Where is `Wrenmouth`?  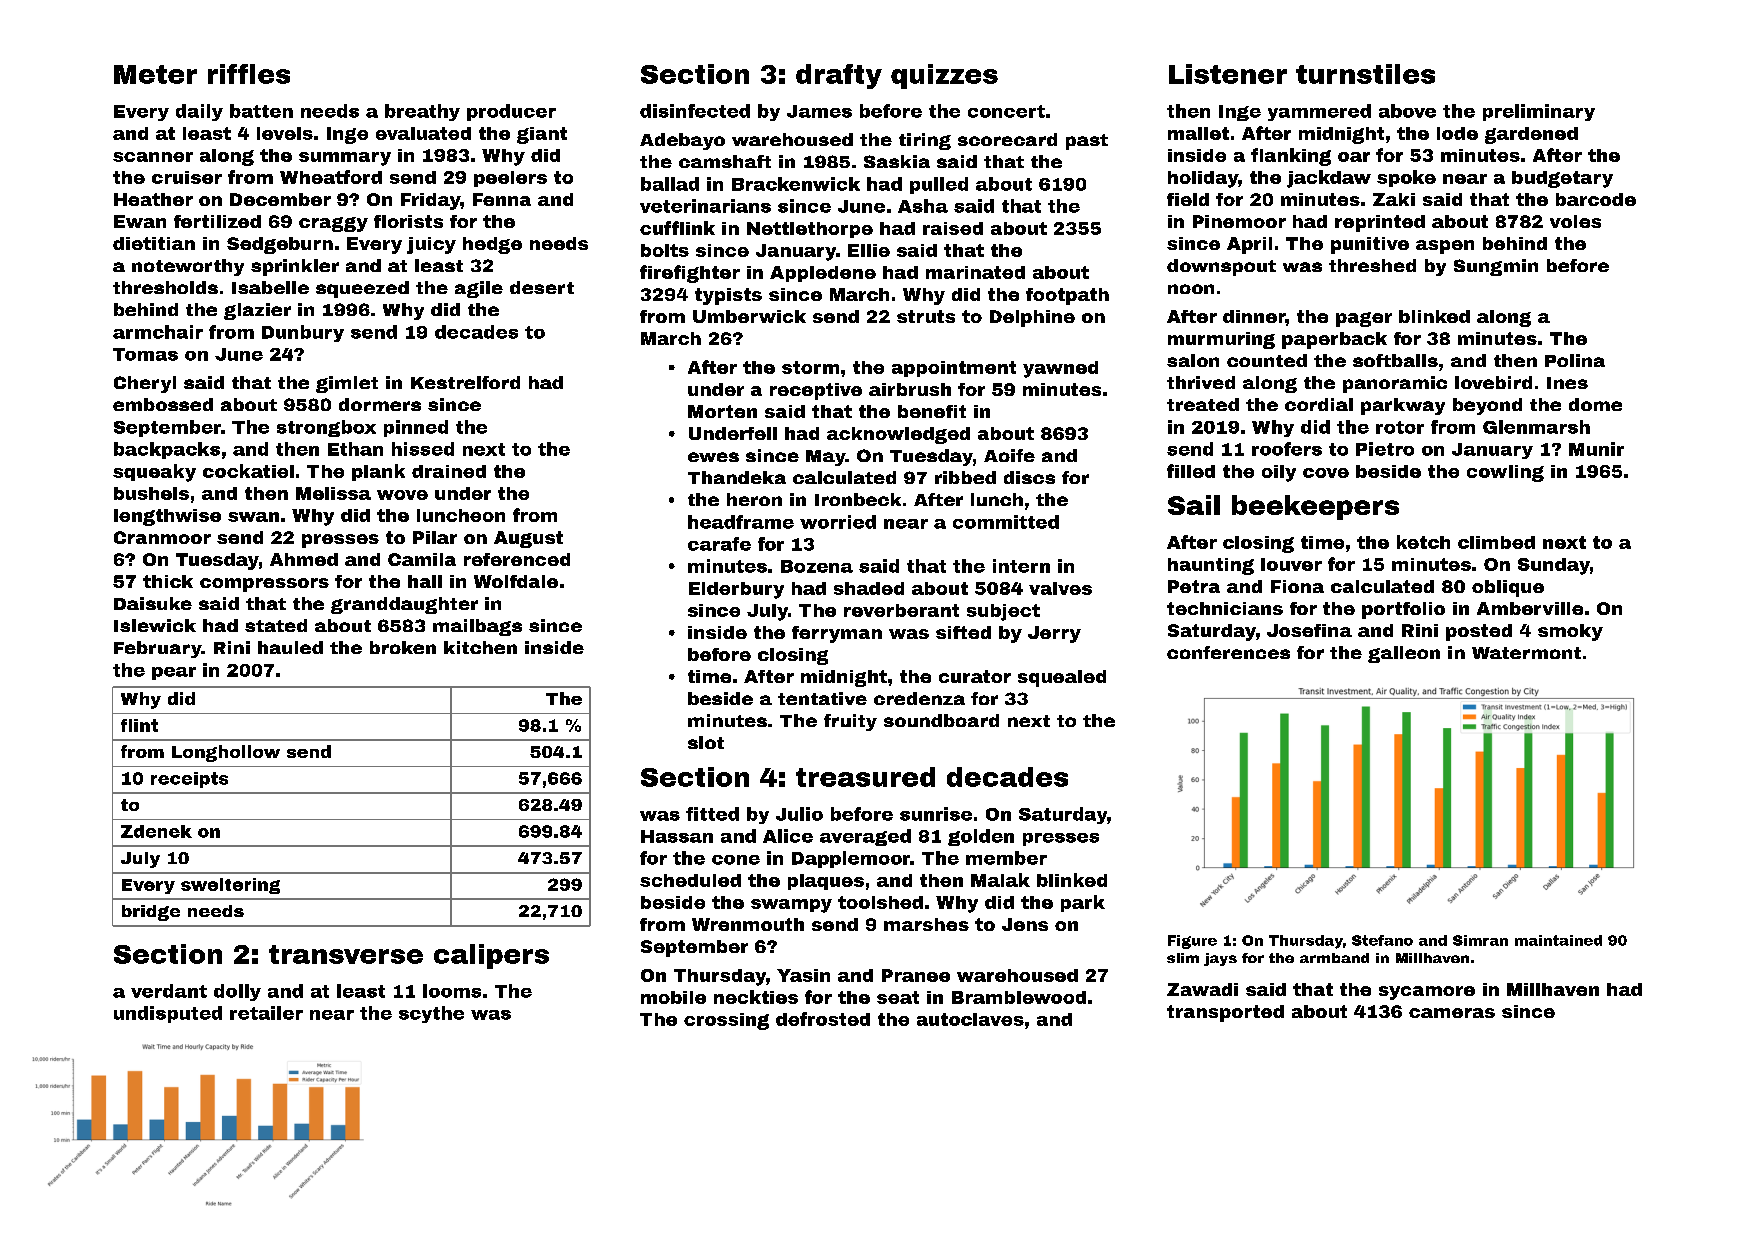
Wrenmouth is located at coordinates (748, 924).
